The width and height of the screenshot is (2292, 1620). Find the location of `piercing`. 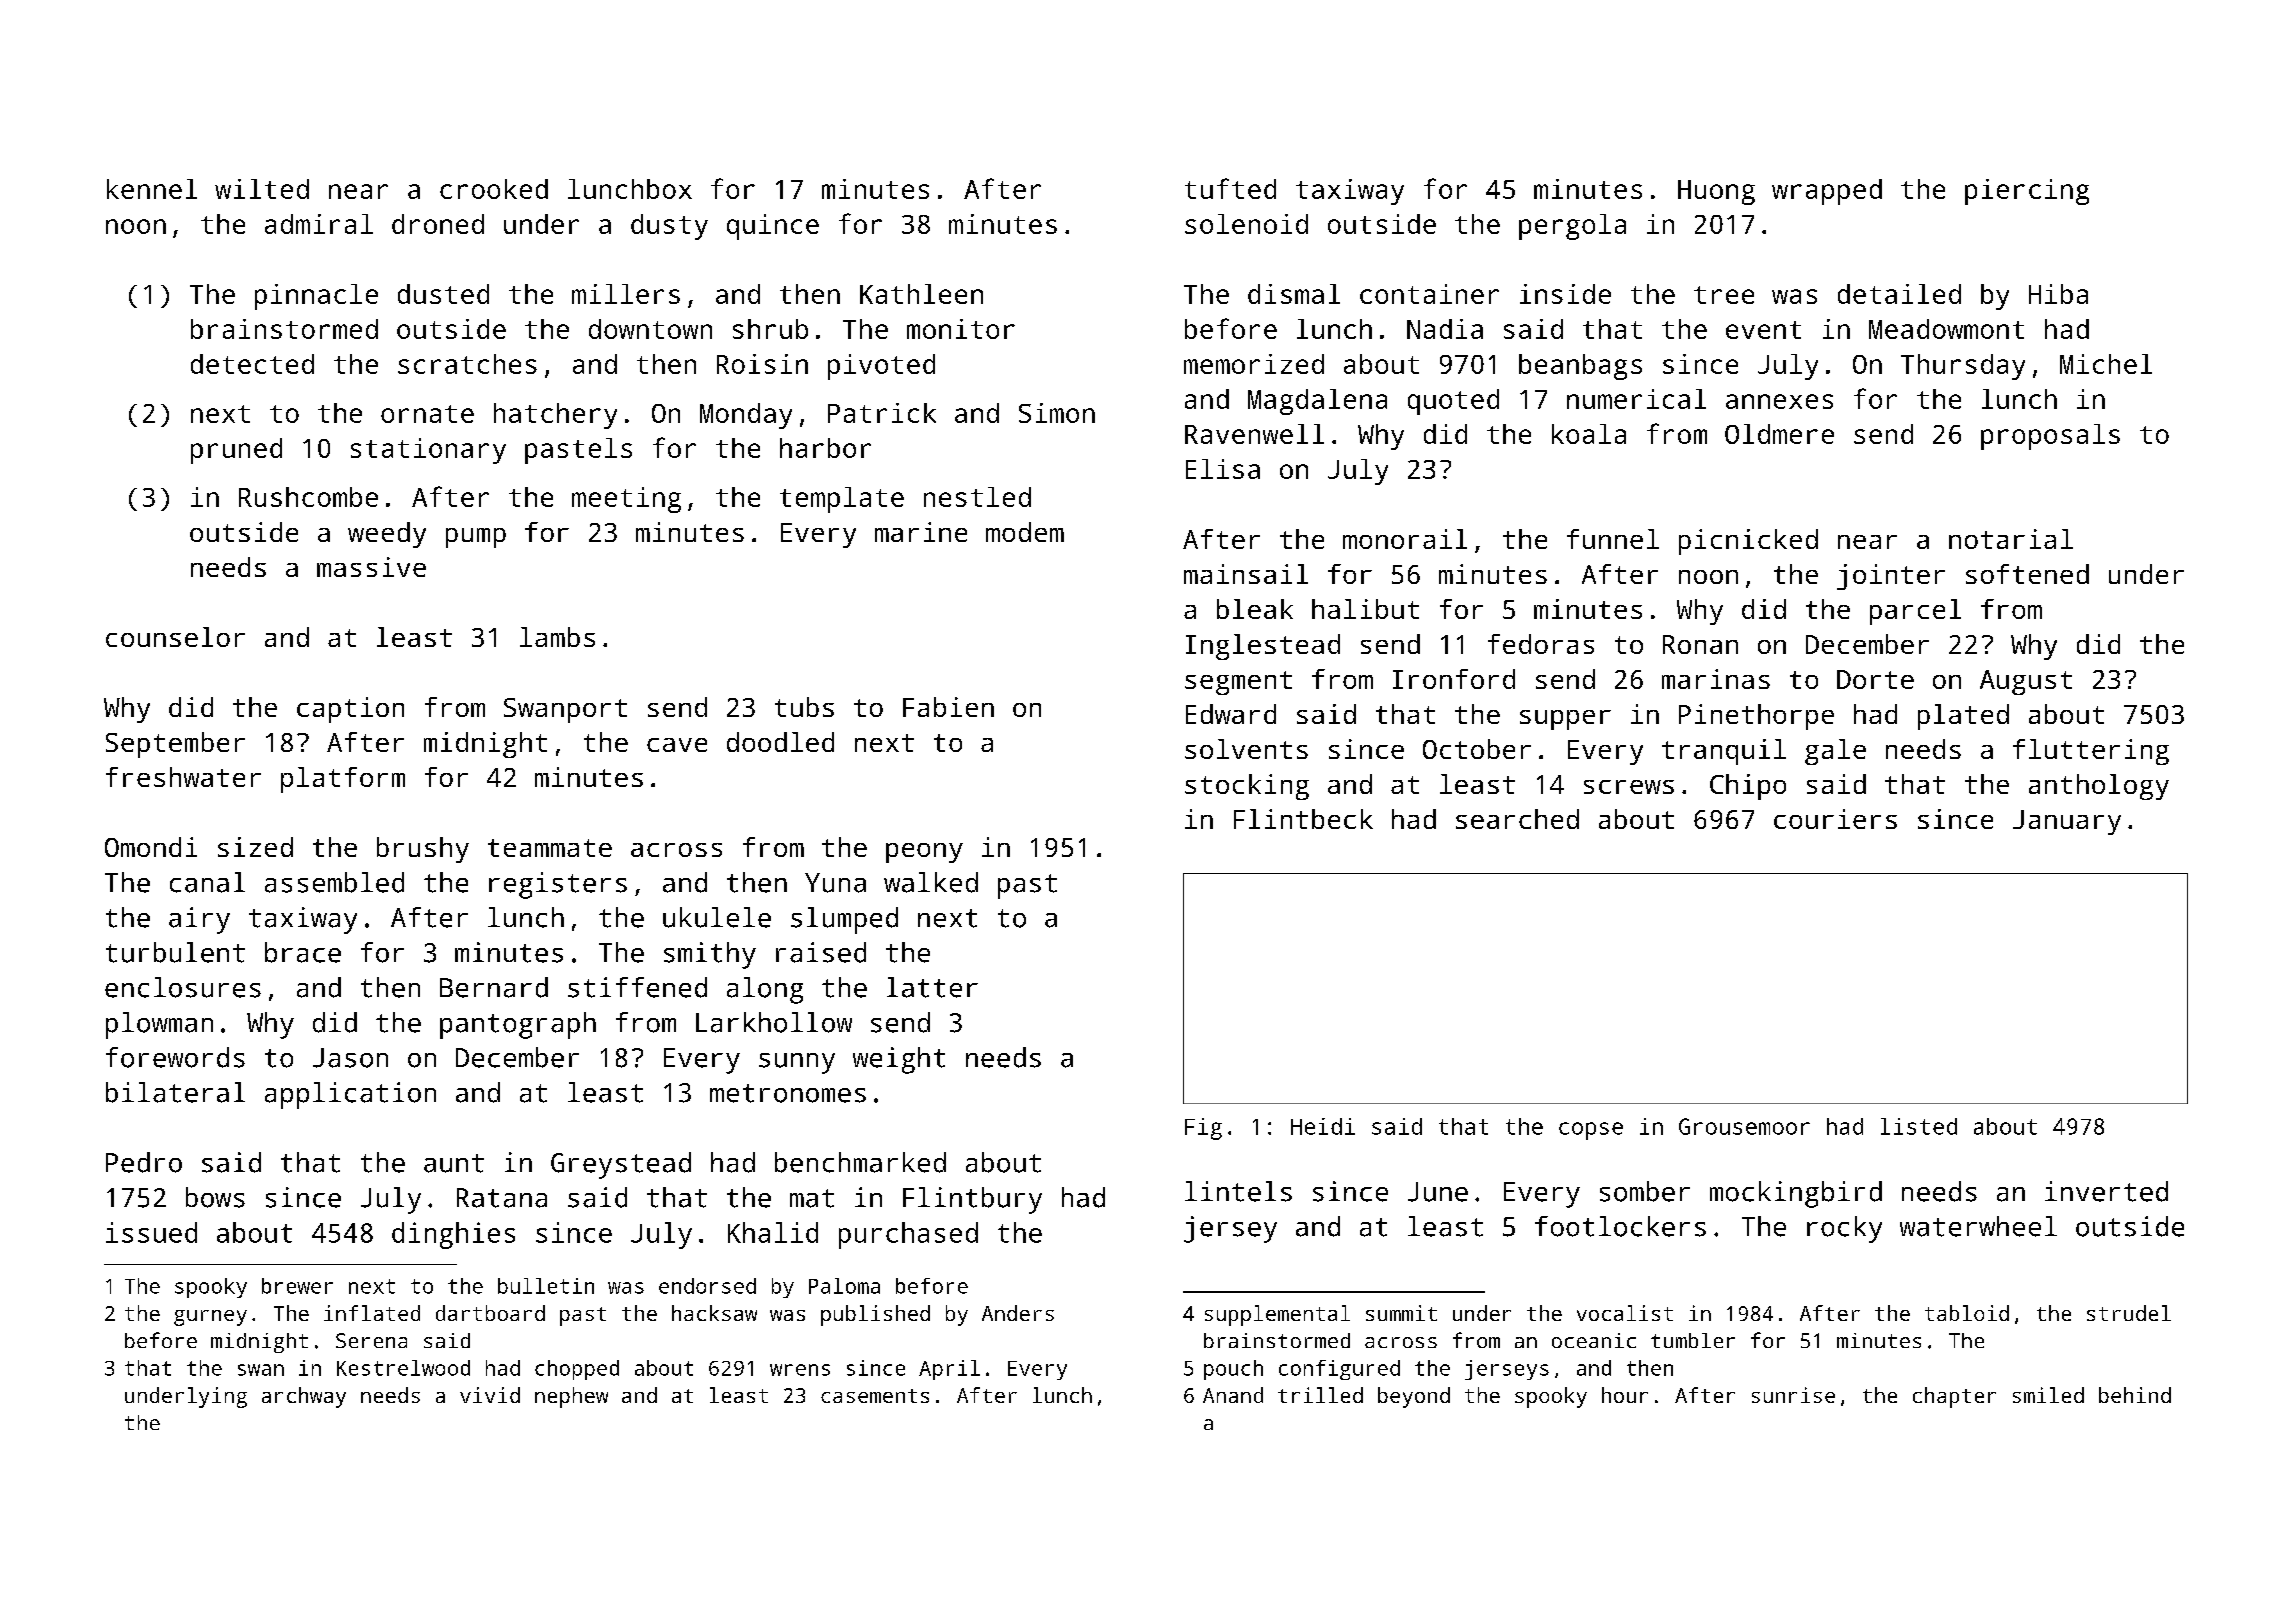

piercing is located at coordinates (2027, 192).
